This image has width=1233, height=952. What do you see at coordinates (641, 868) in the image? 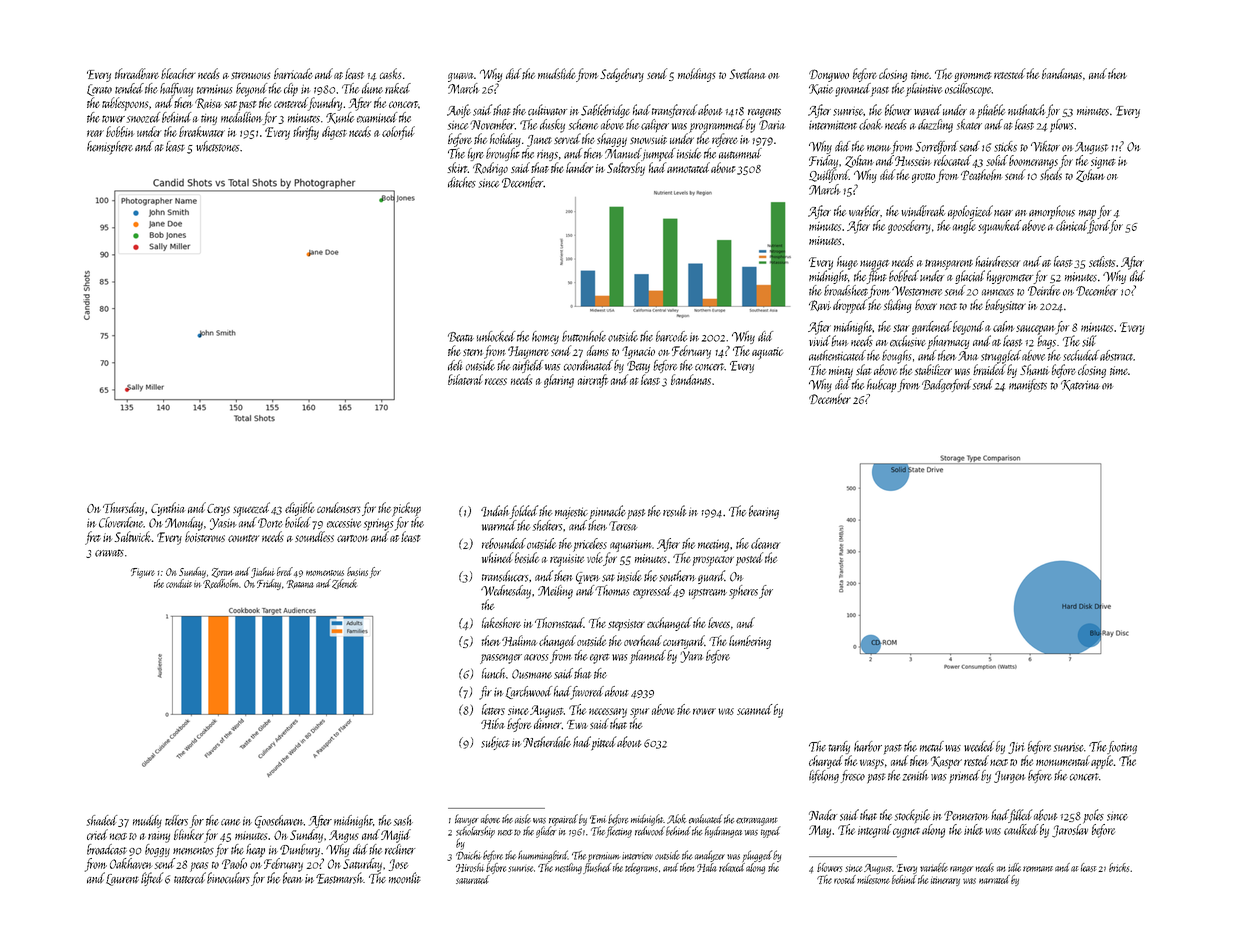
I see `telegrams` at bounding box center [641, 868].
